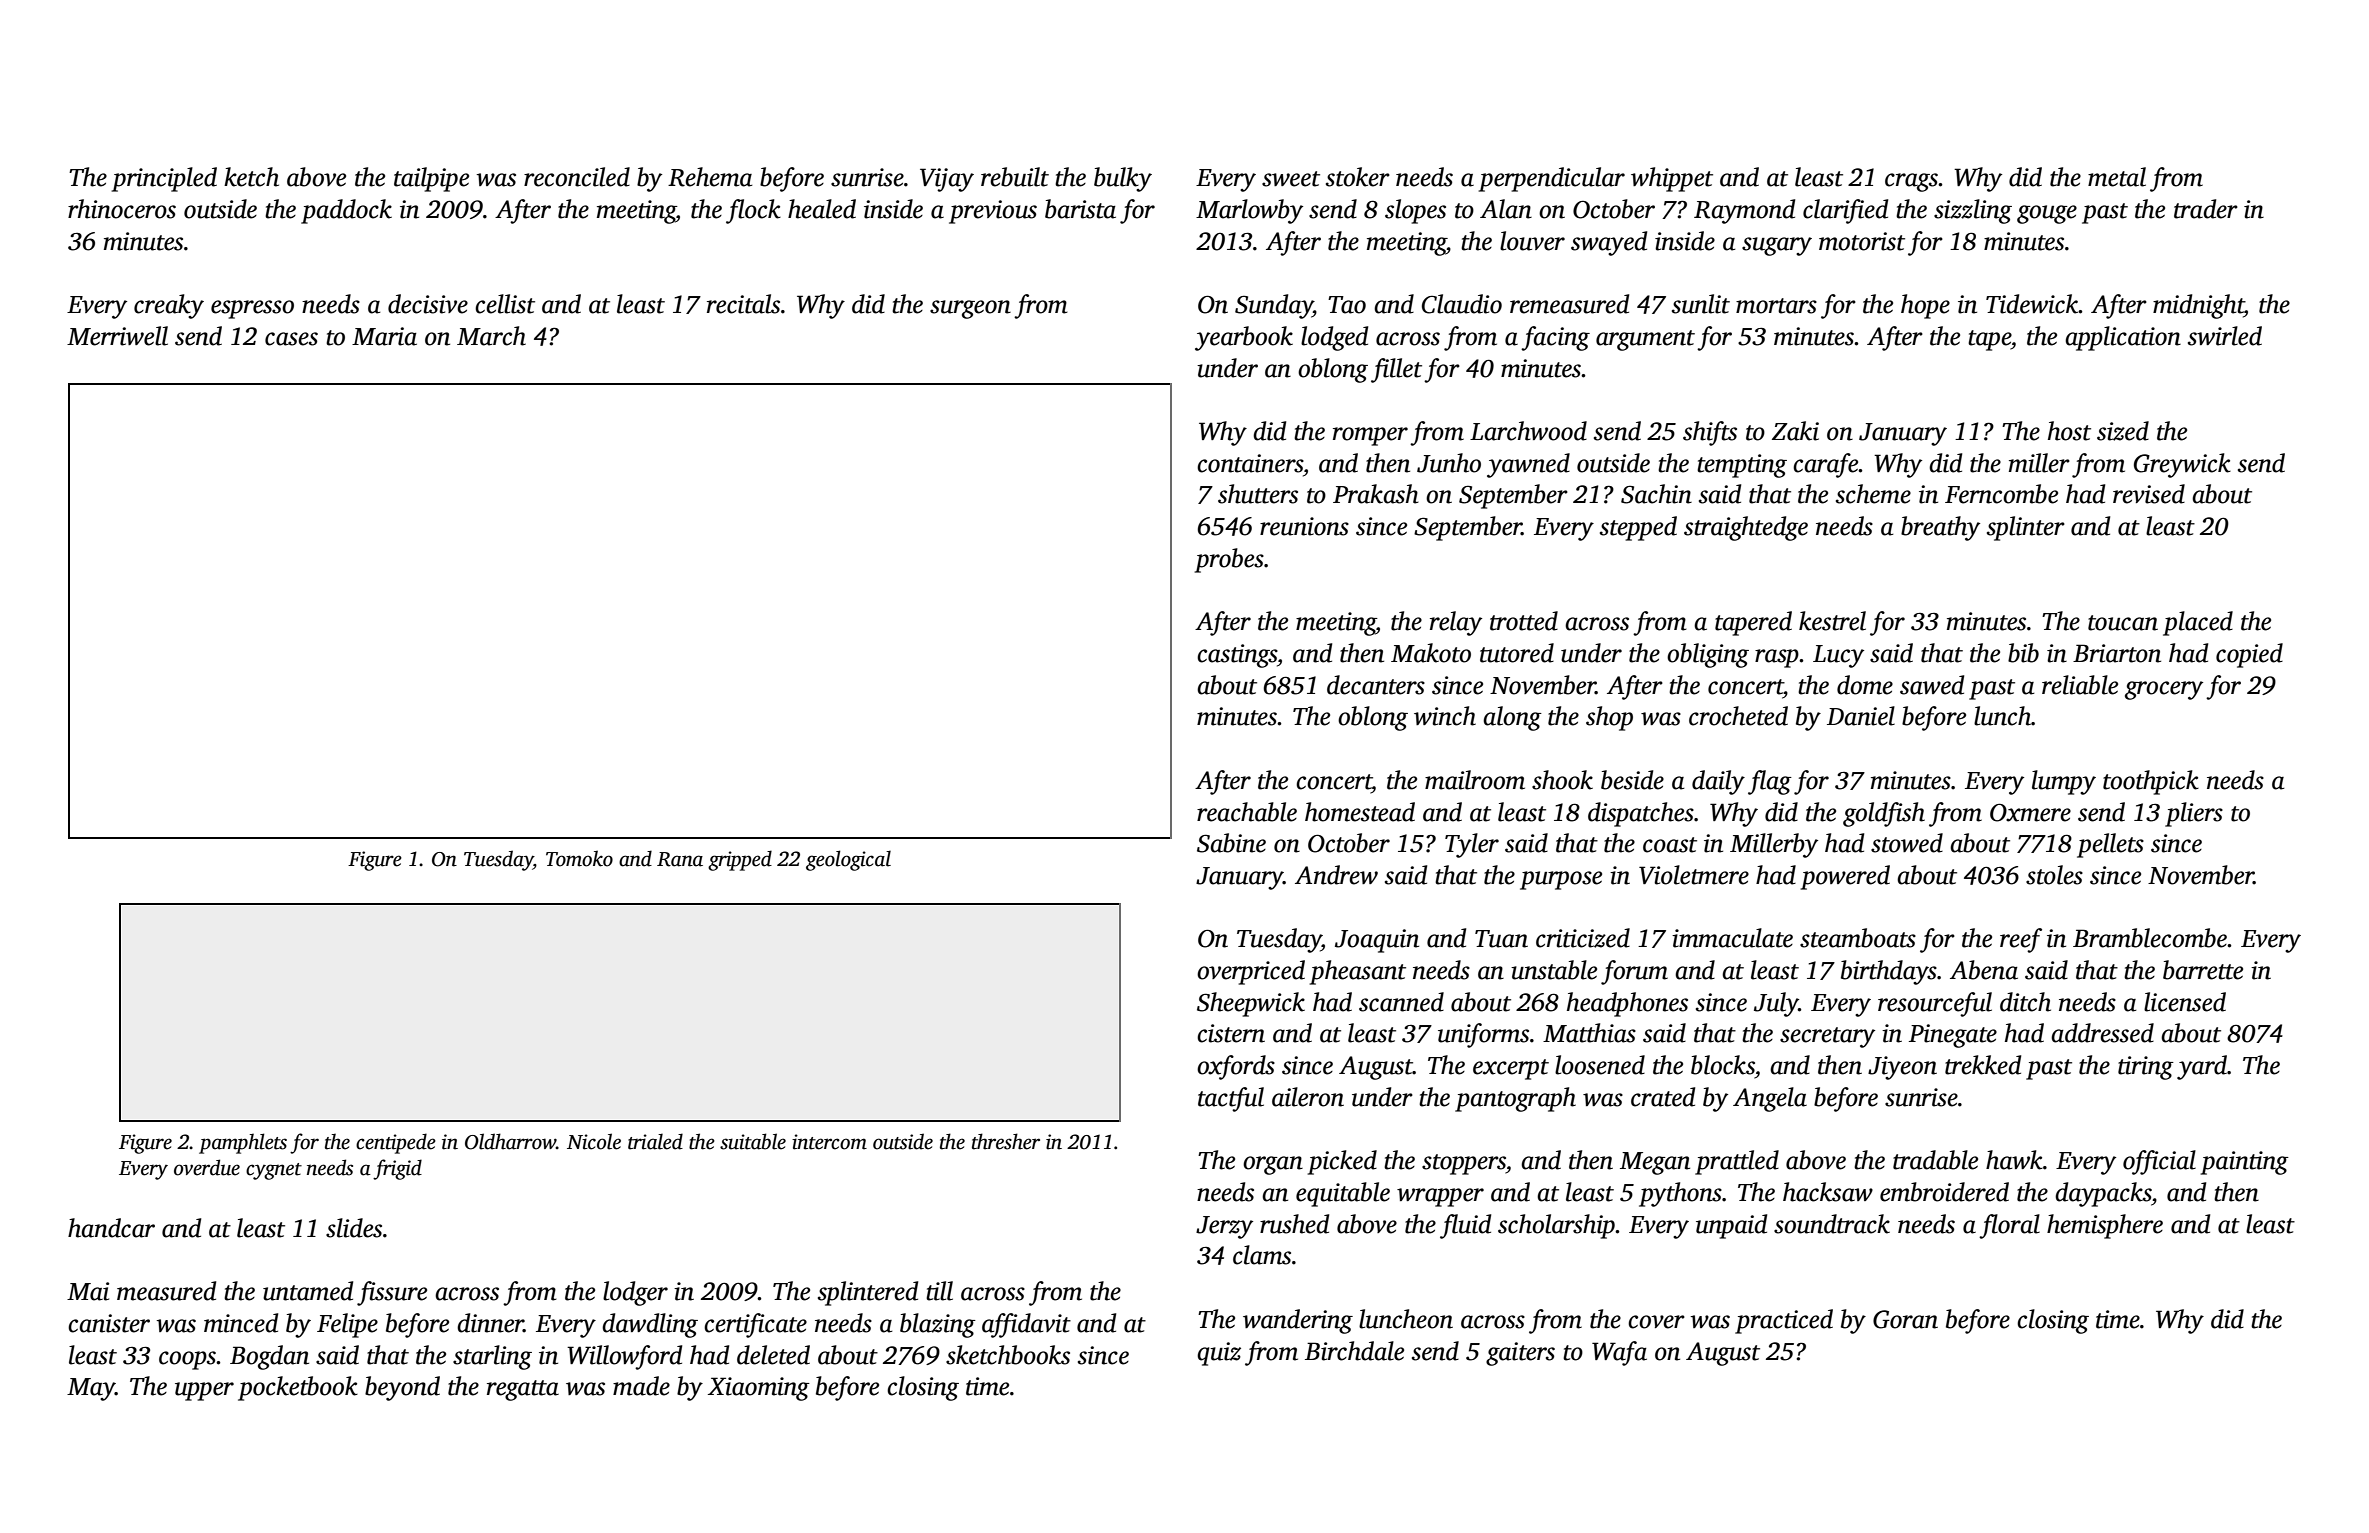  What do you see at coordinates (252, 309) in the document?
I see `espresso` at bounding box center [252, 309].
